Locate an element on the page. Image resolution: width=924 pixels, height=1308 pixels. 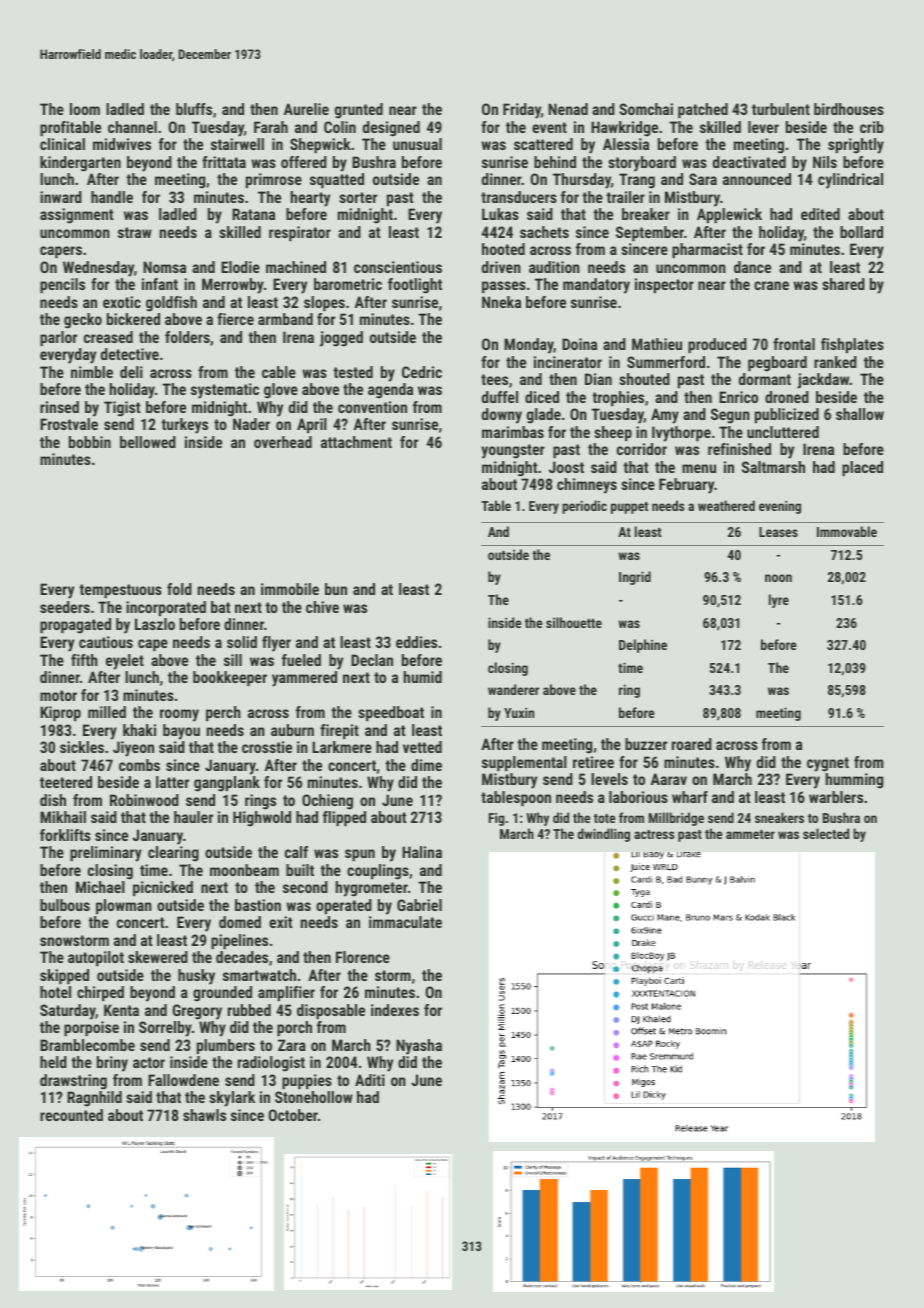
straw is located at coordinates (135, 232).
